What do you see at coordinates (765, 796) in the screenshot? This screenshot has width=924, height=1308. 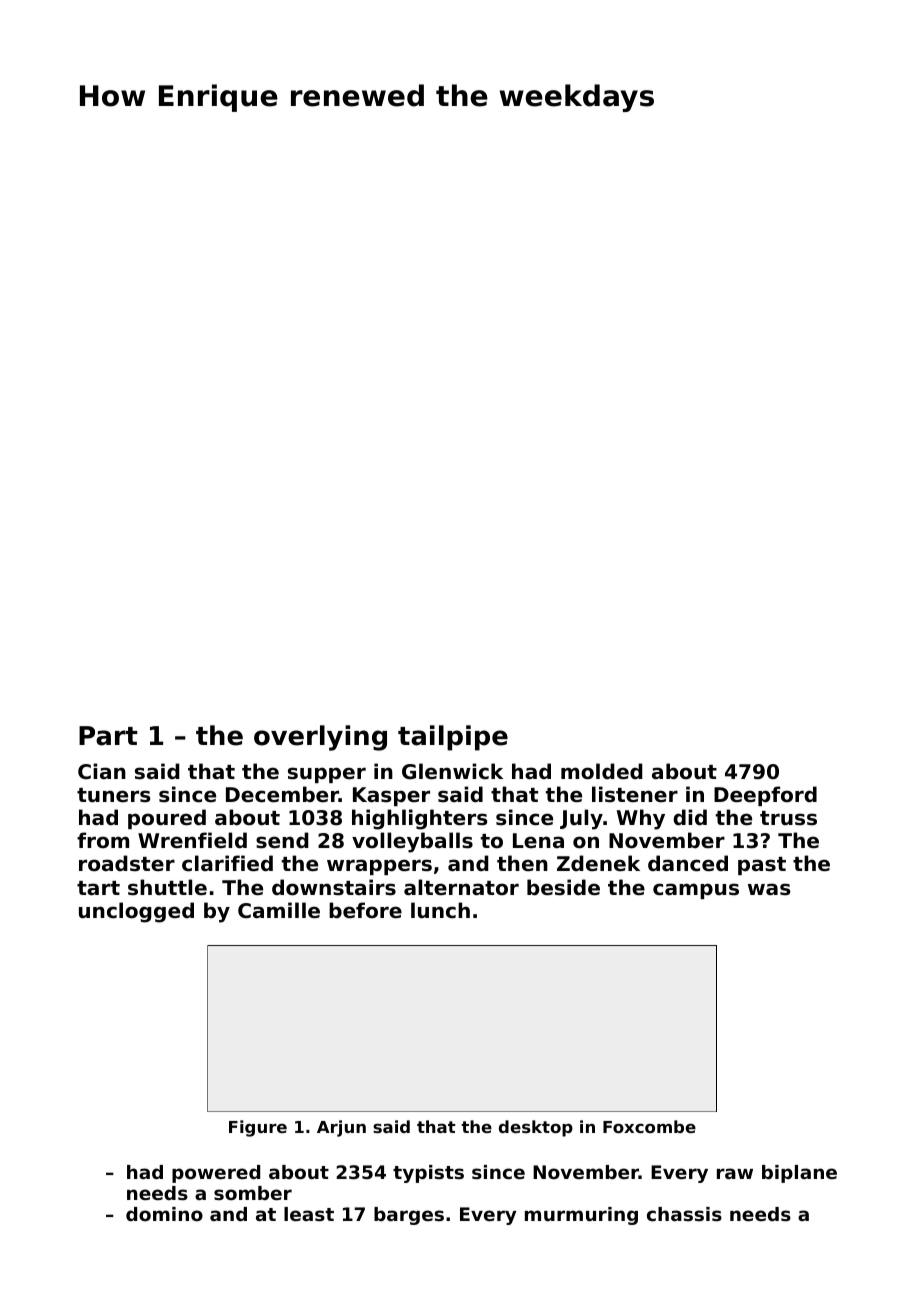 I see `Deepford` at bounding box center [765, 796].
